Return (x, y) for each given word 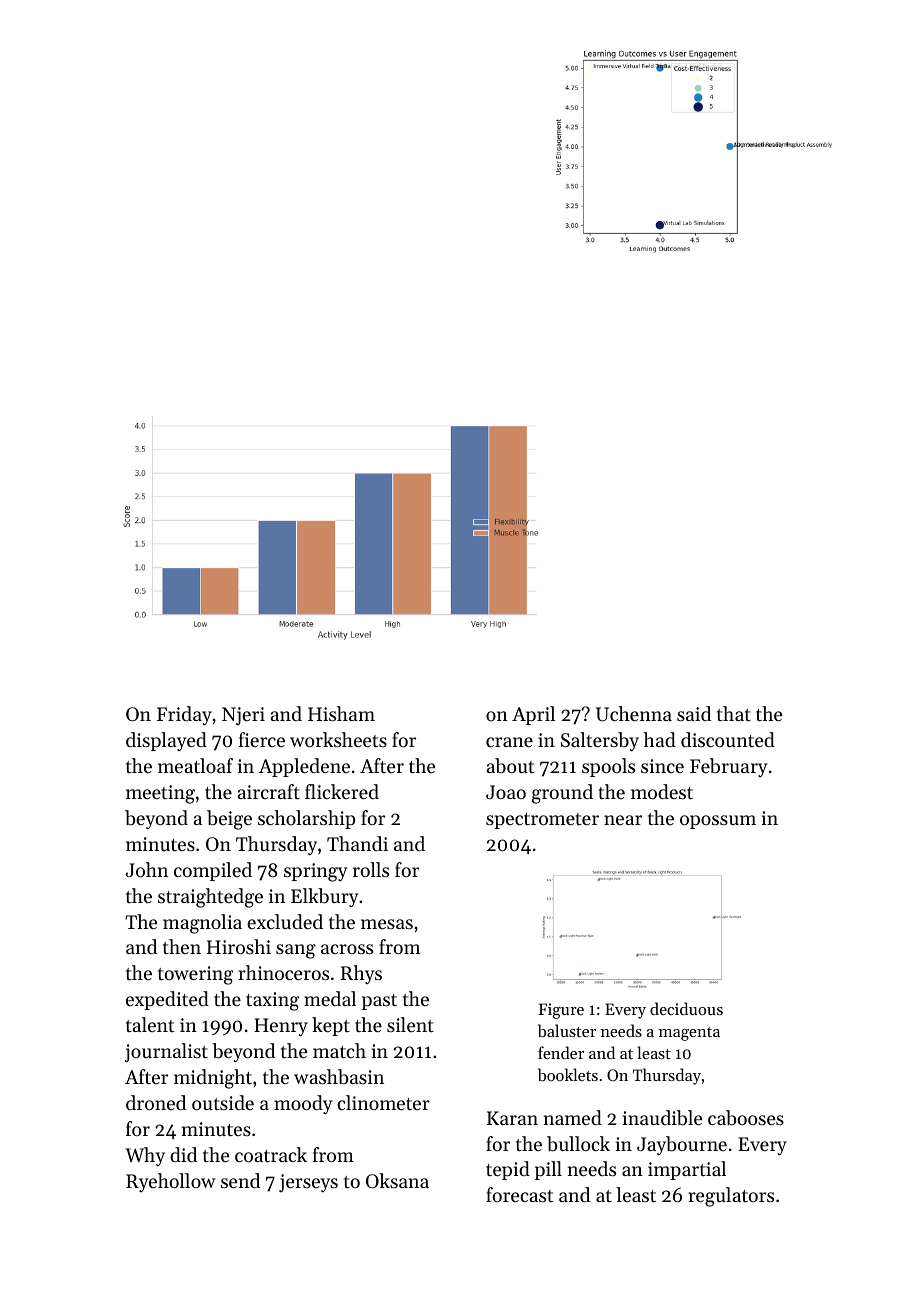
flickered (342, 791)
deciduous (686, 1008)
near (623, 820)
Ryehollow (170, 1182)
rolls (371, 869)
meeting (160, 794)
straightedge (210, 898)
